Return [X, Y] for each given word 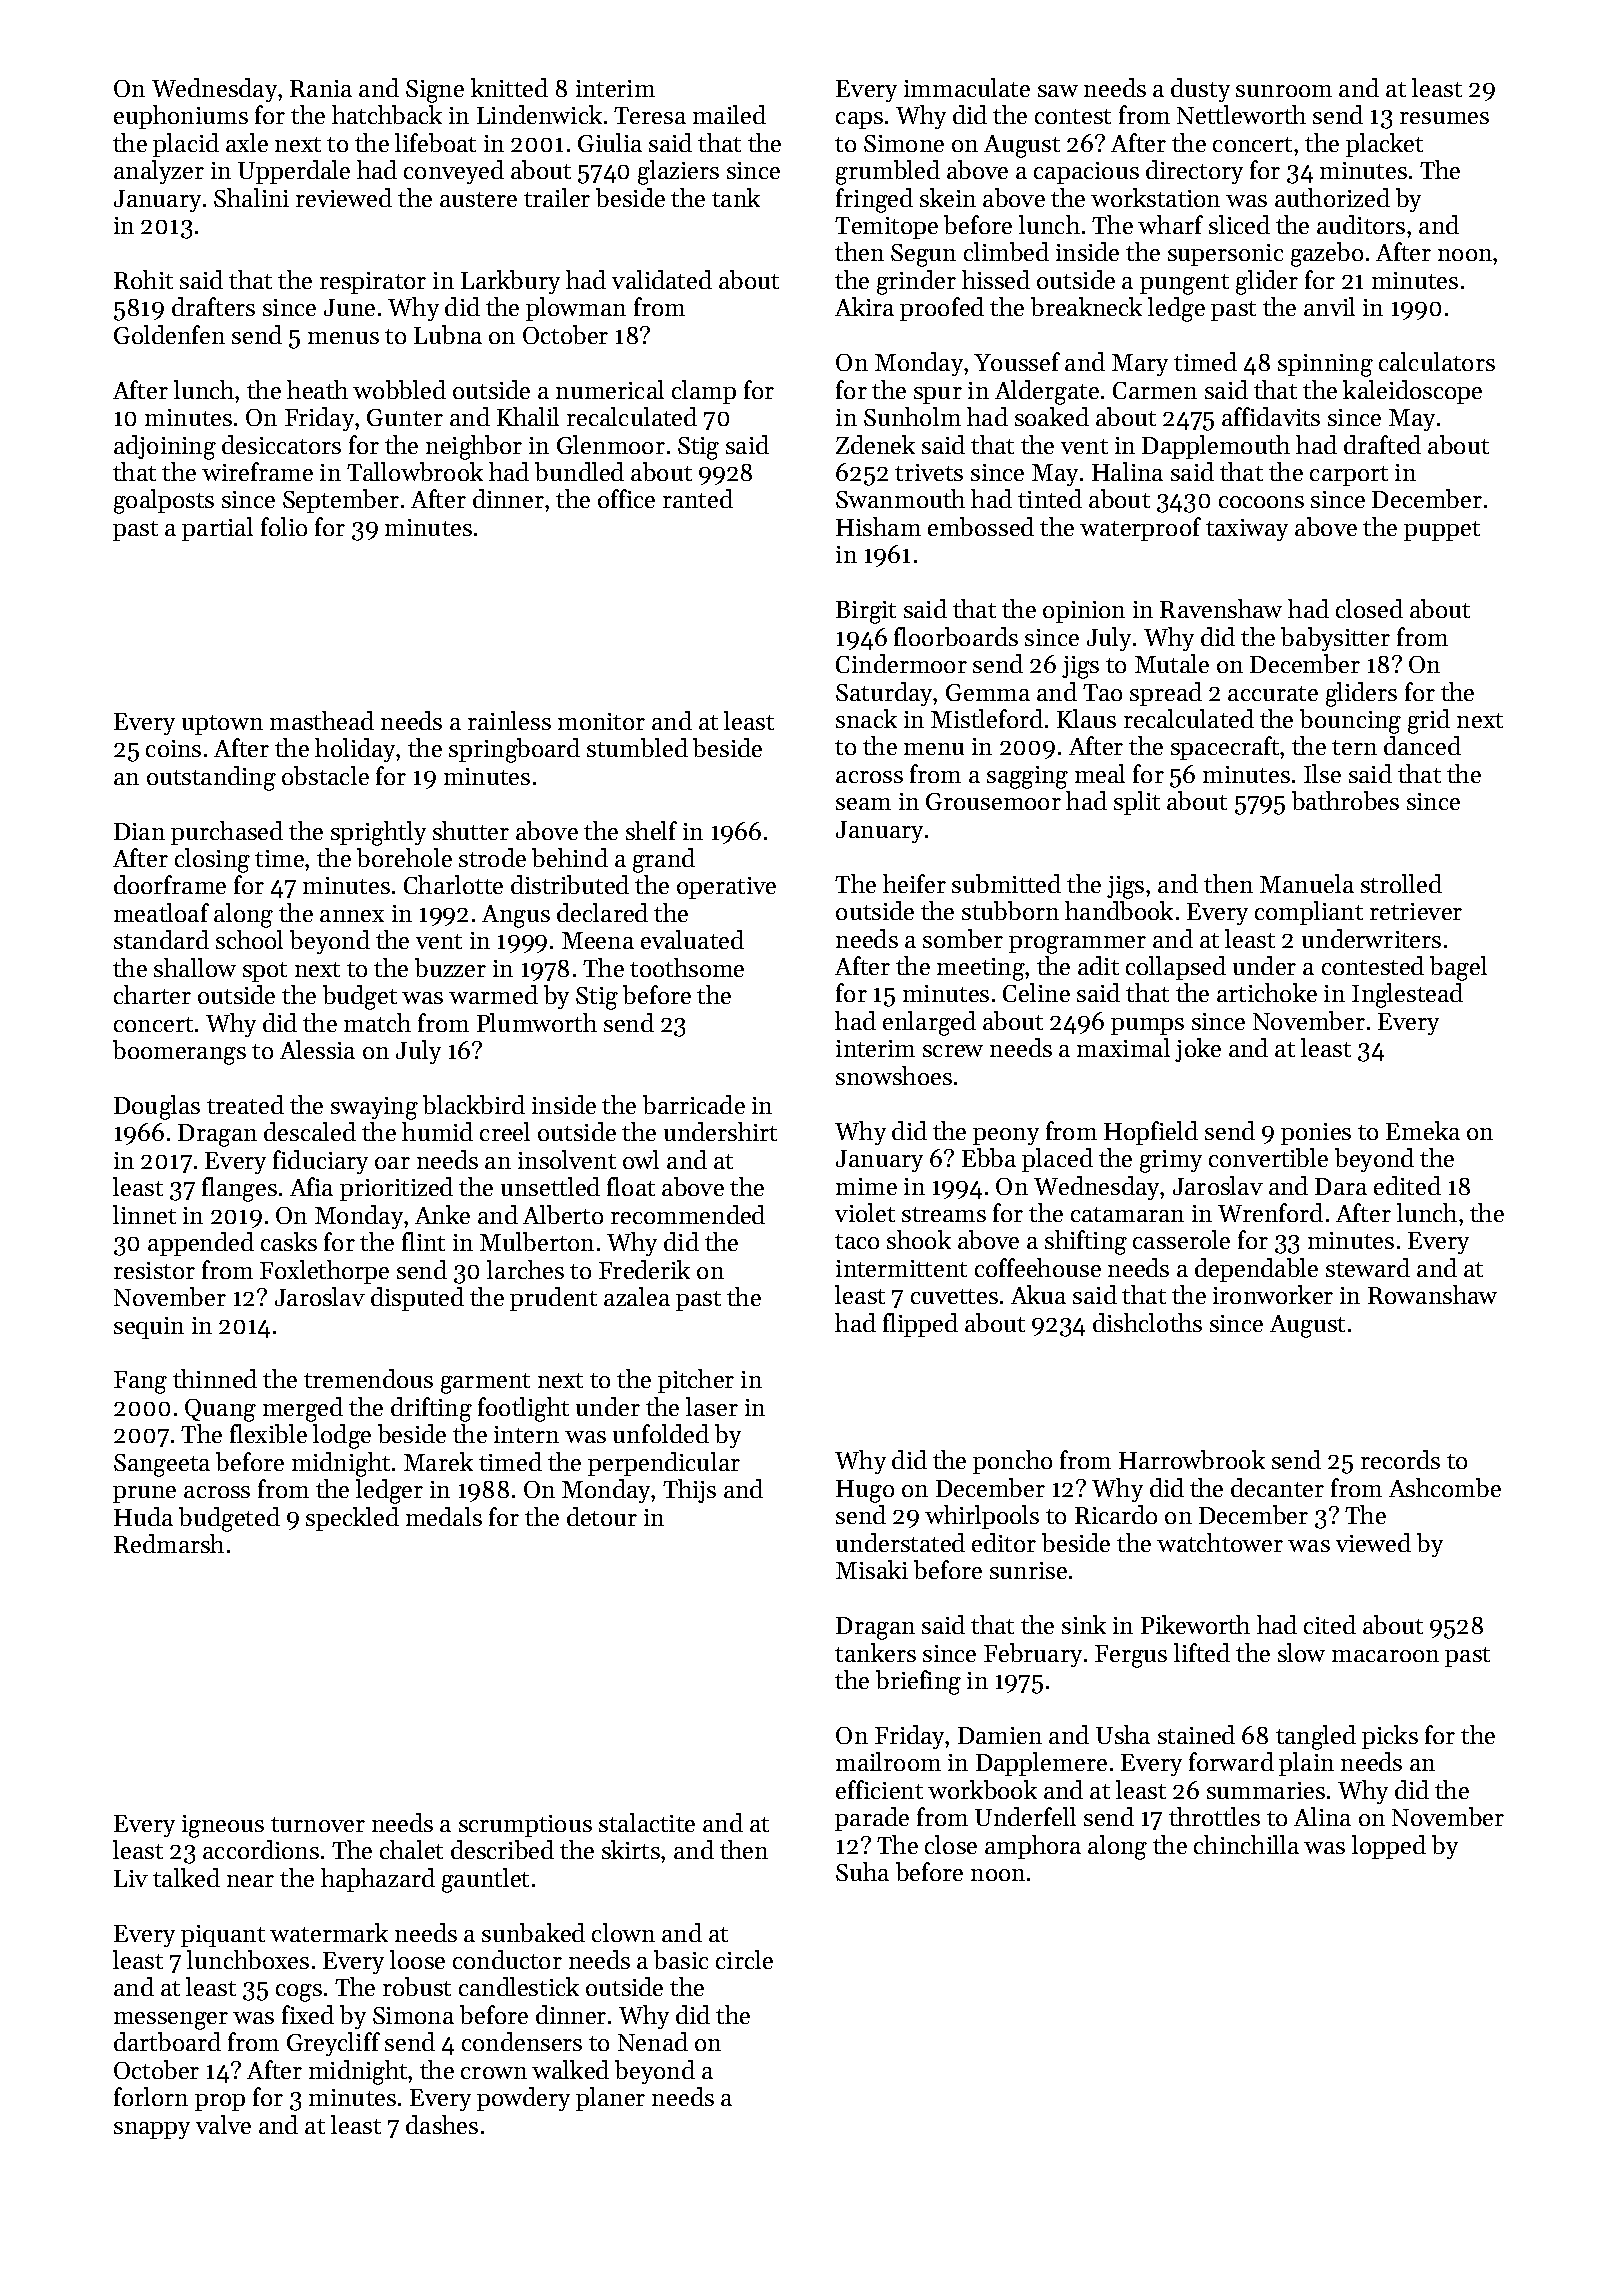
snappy [152, 2130]
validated [662, 279]
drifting [431, 1409]
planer [610, 2099]
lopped [1389, 1847]
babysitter [1335, 639]
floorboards [956, 636]
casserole [1181, 1239]
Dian [139, 831]
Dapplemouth [1216, 447]
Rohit [143, 279]
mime [866, 1186]
